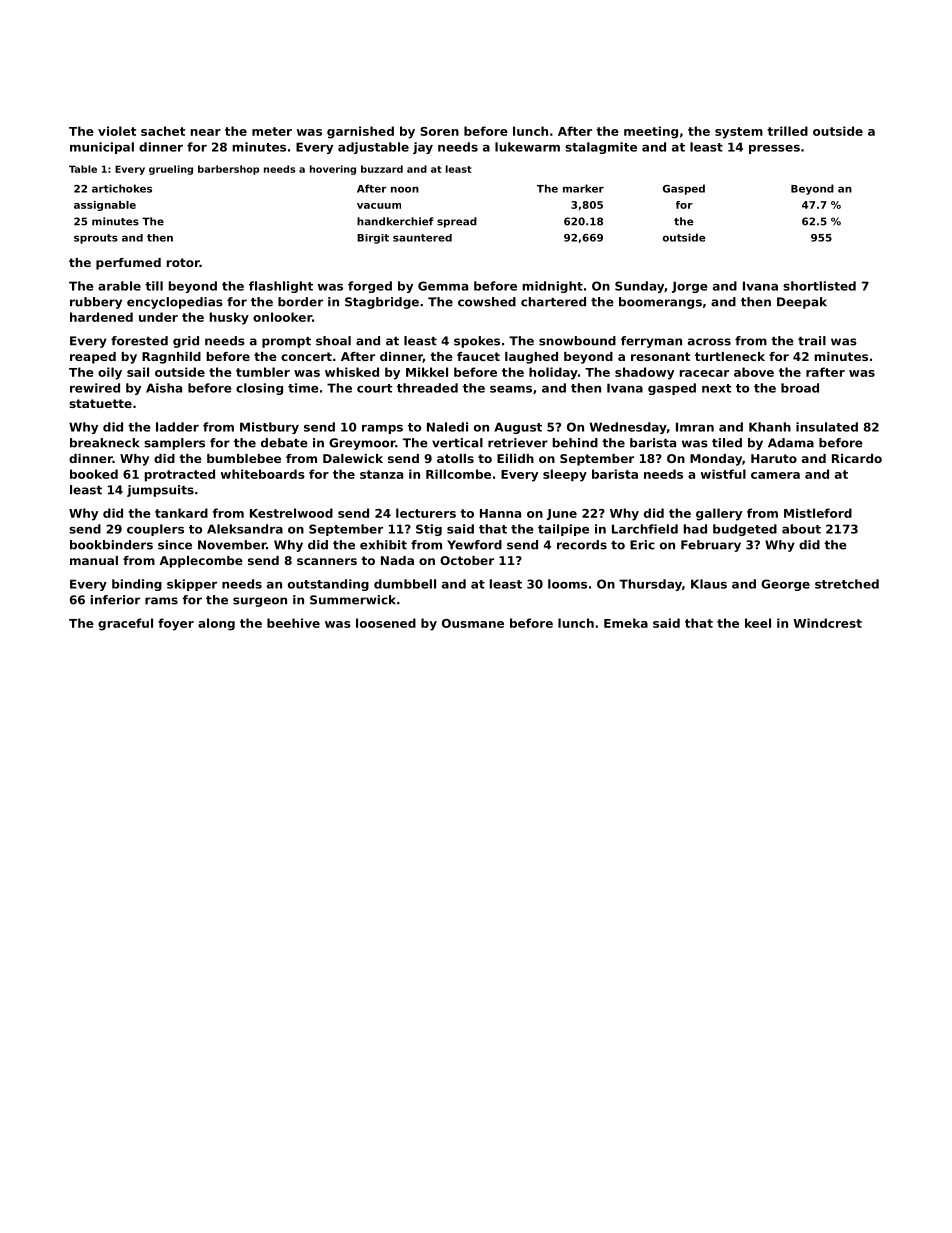 The image size is (952, 1233). I want to click on graceful, so click(125, 624).
